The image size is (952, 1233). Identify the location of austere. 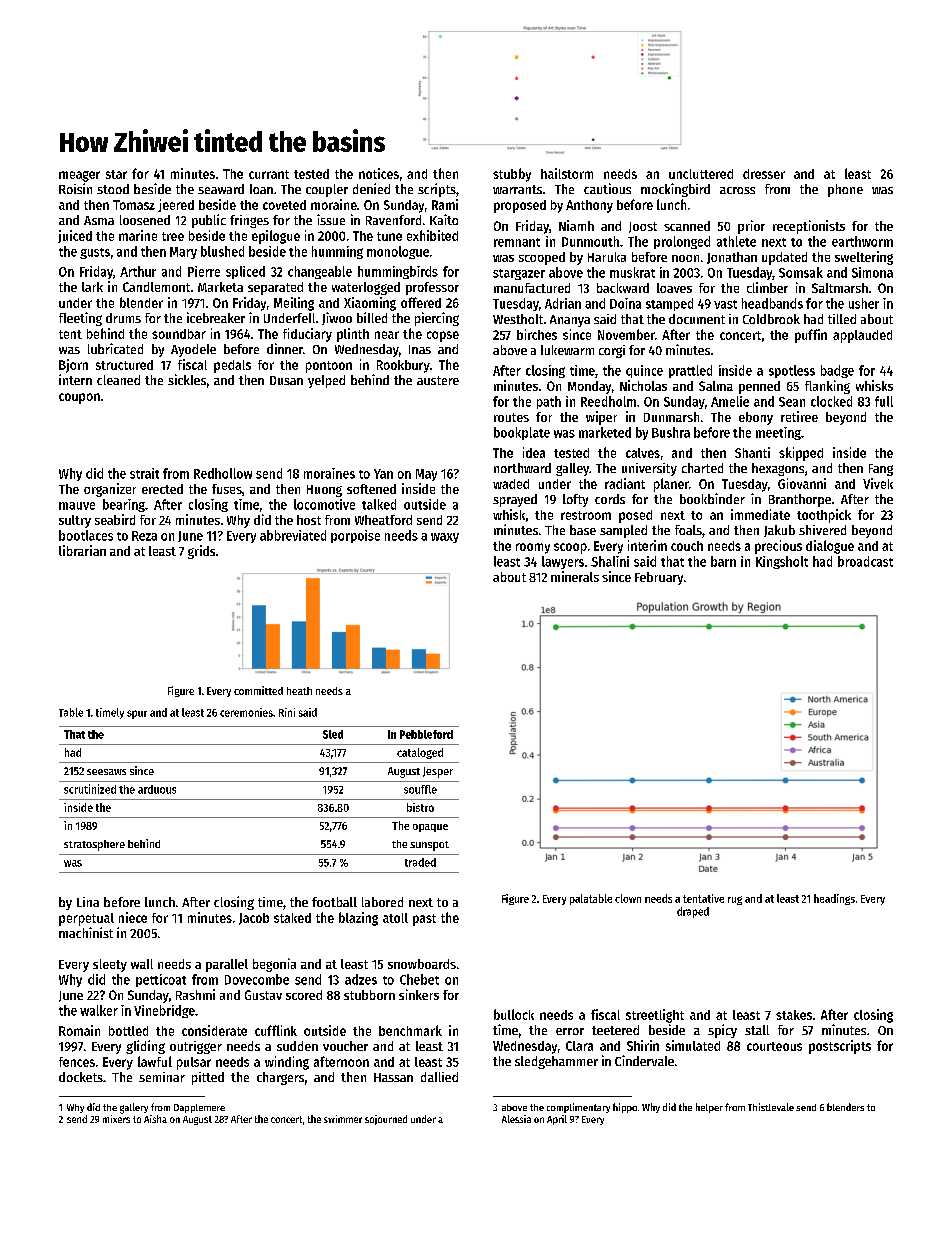
(438, 380).
